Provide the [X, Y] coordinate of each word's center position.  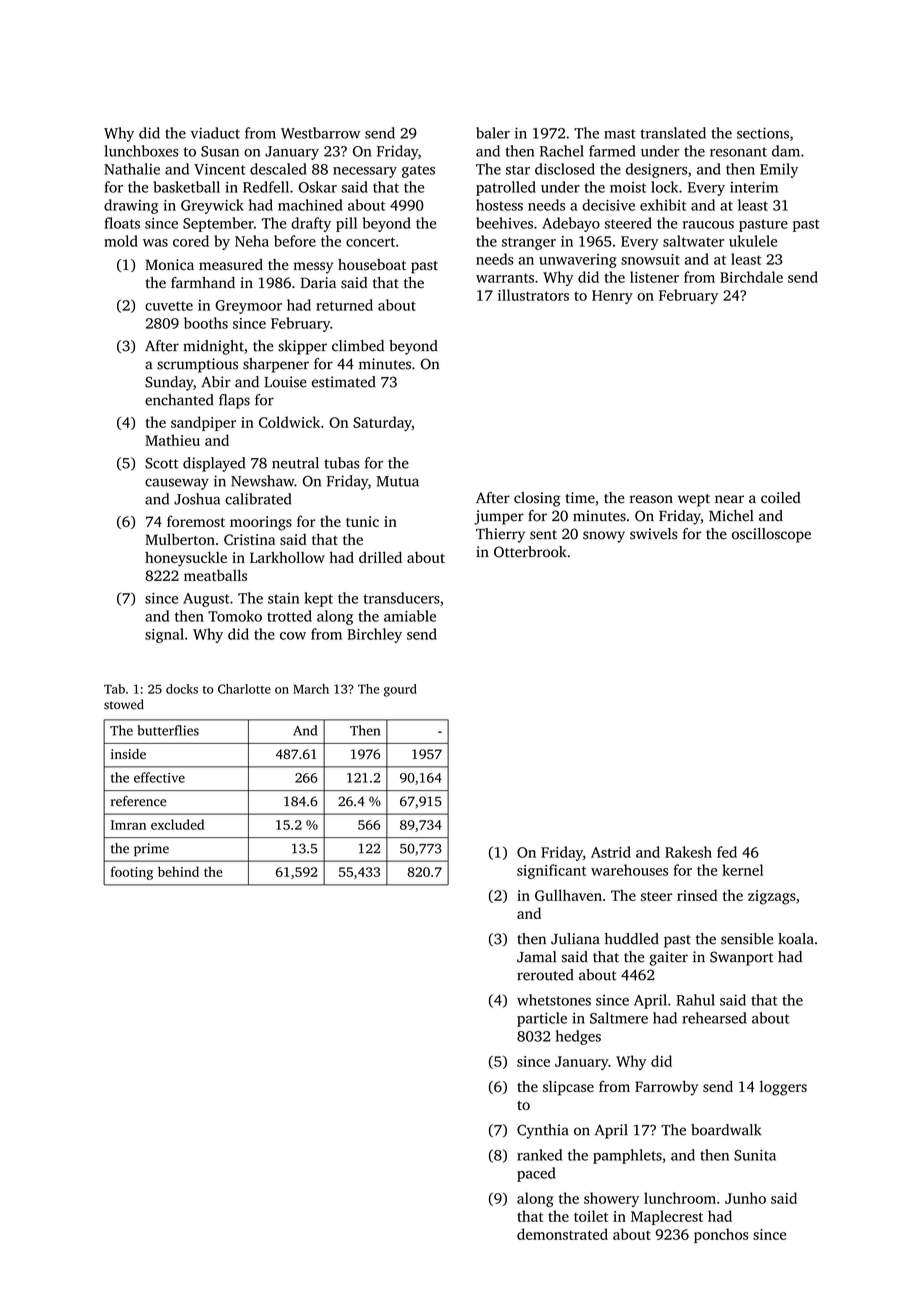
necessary [365, 172]
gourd [400, 690]
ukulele [753, 241]
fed [727, 852]
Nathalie [132, 169]
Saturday [382, 423]
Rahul [695, 1000]
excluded [177, 824]
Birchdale [751, 277]
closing [537, 499]
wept [694, 500]
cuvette [169, 306]
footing [132, 873]
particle [542, 1019]
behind [178, 871]
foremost [196, 521]
